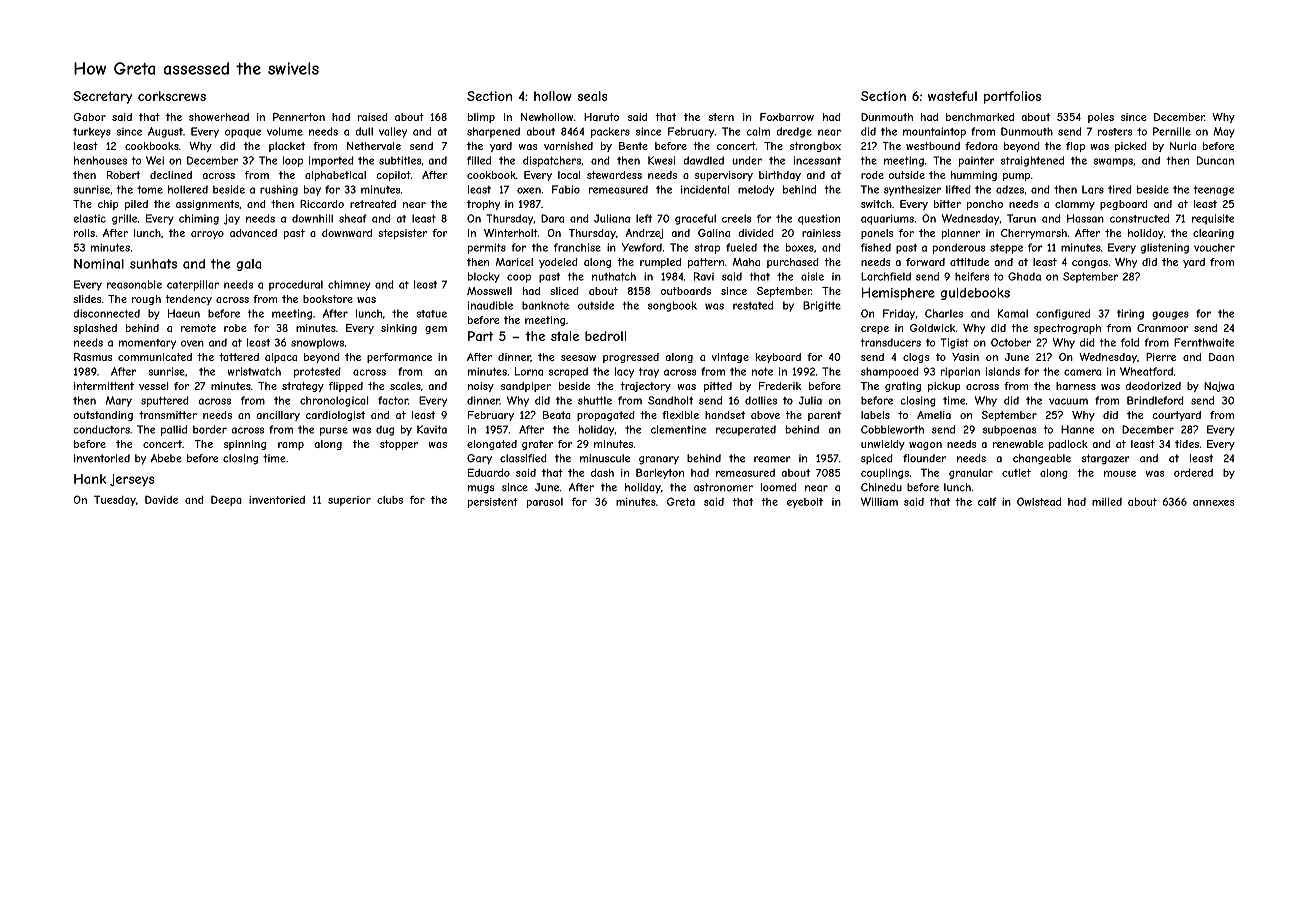  Describe the element at coordinates (93, 357) in the page. I see `Rasmus` at that location.
